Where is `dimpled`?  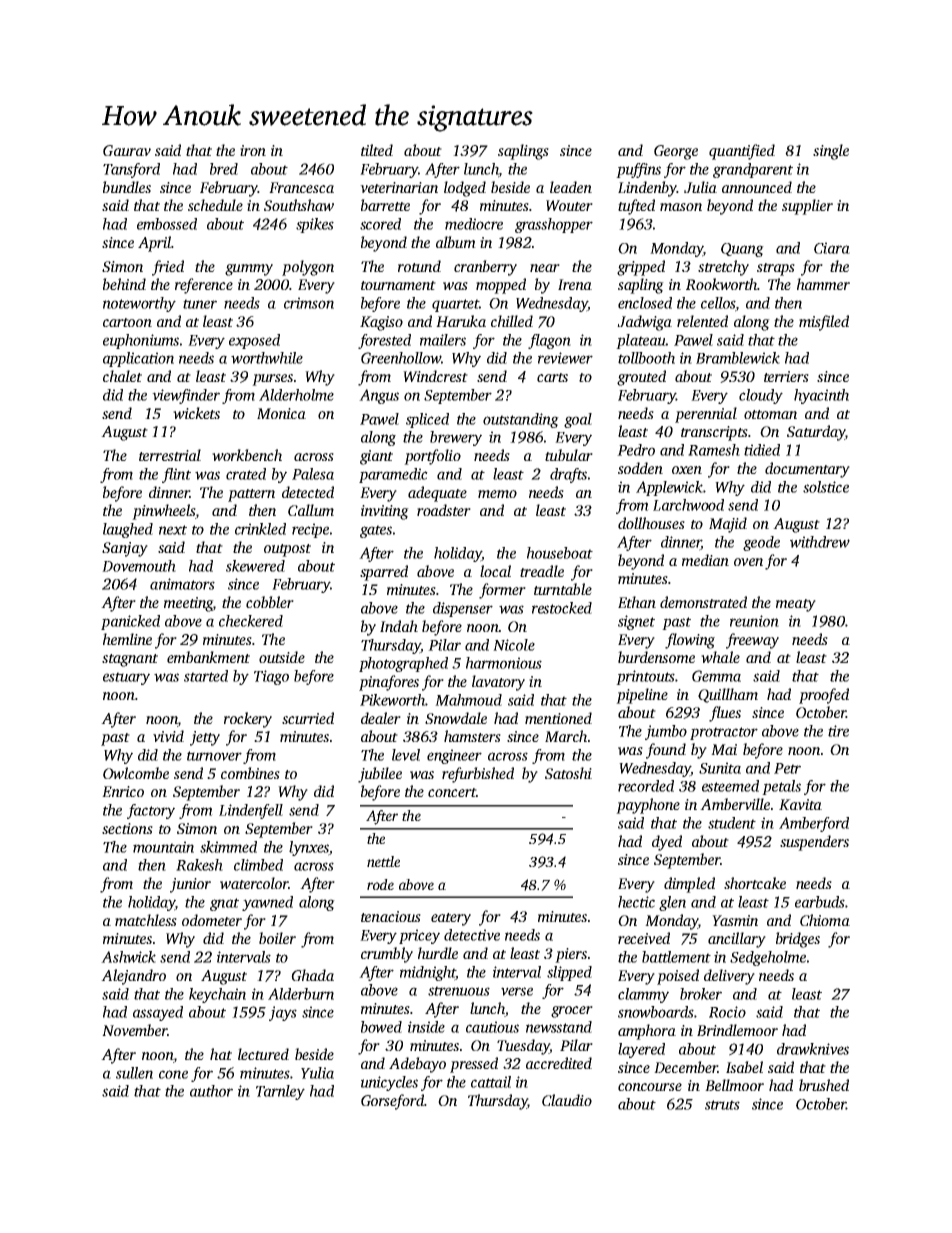
dimpled is located at coordinates (689, 885).
